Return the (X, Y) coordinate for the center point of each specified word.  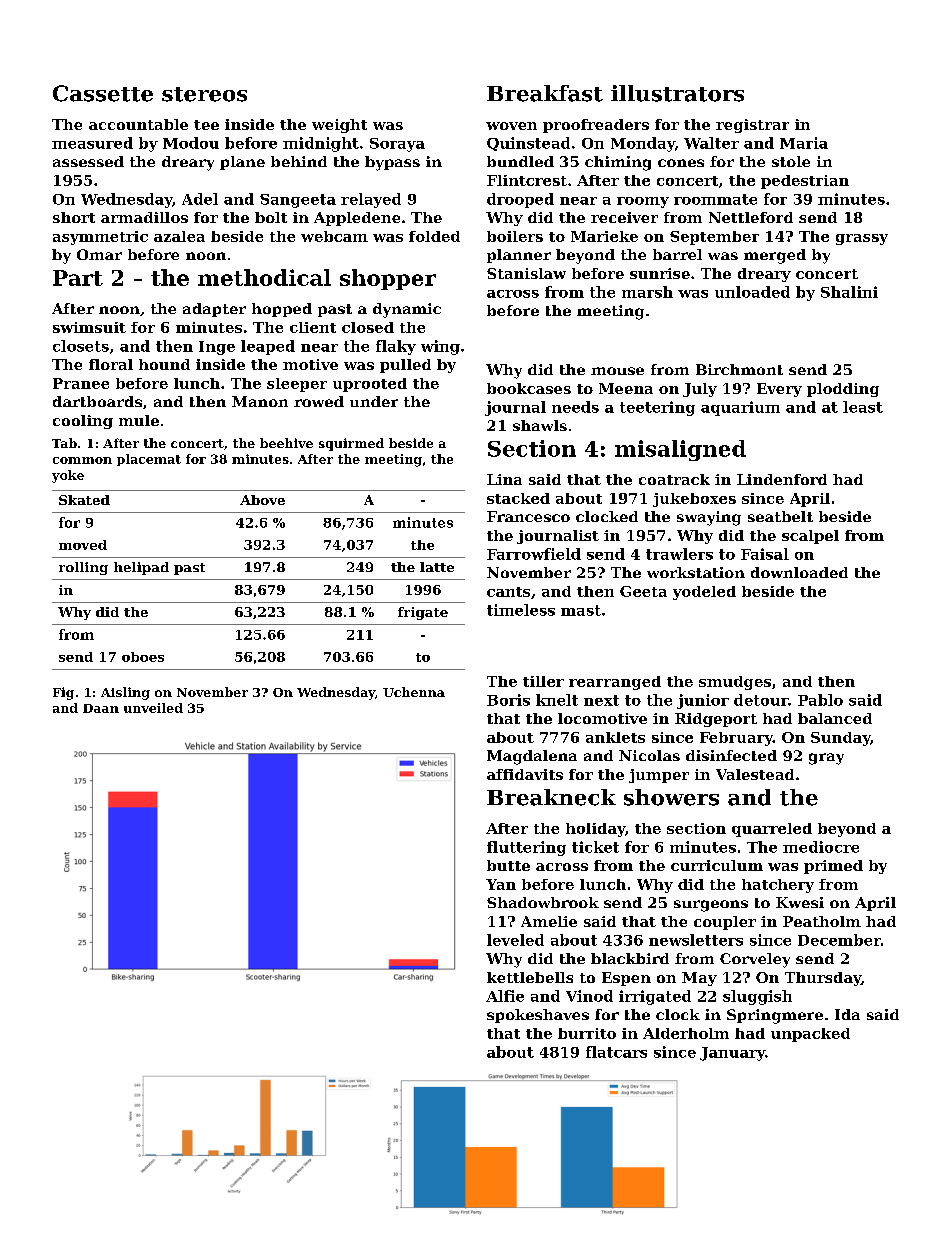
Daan (101, 708)
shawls (540, 425)
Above (262, 500)
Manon (260, 401)
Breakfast (545, 93)
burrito (587, 1033)
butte (508, 865)
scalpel (810, 537)
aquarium (740, 408)
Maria (804, 143)
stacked (518, 498)
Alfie (505, 996)
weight (339, 126)
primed (833, 867)
